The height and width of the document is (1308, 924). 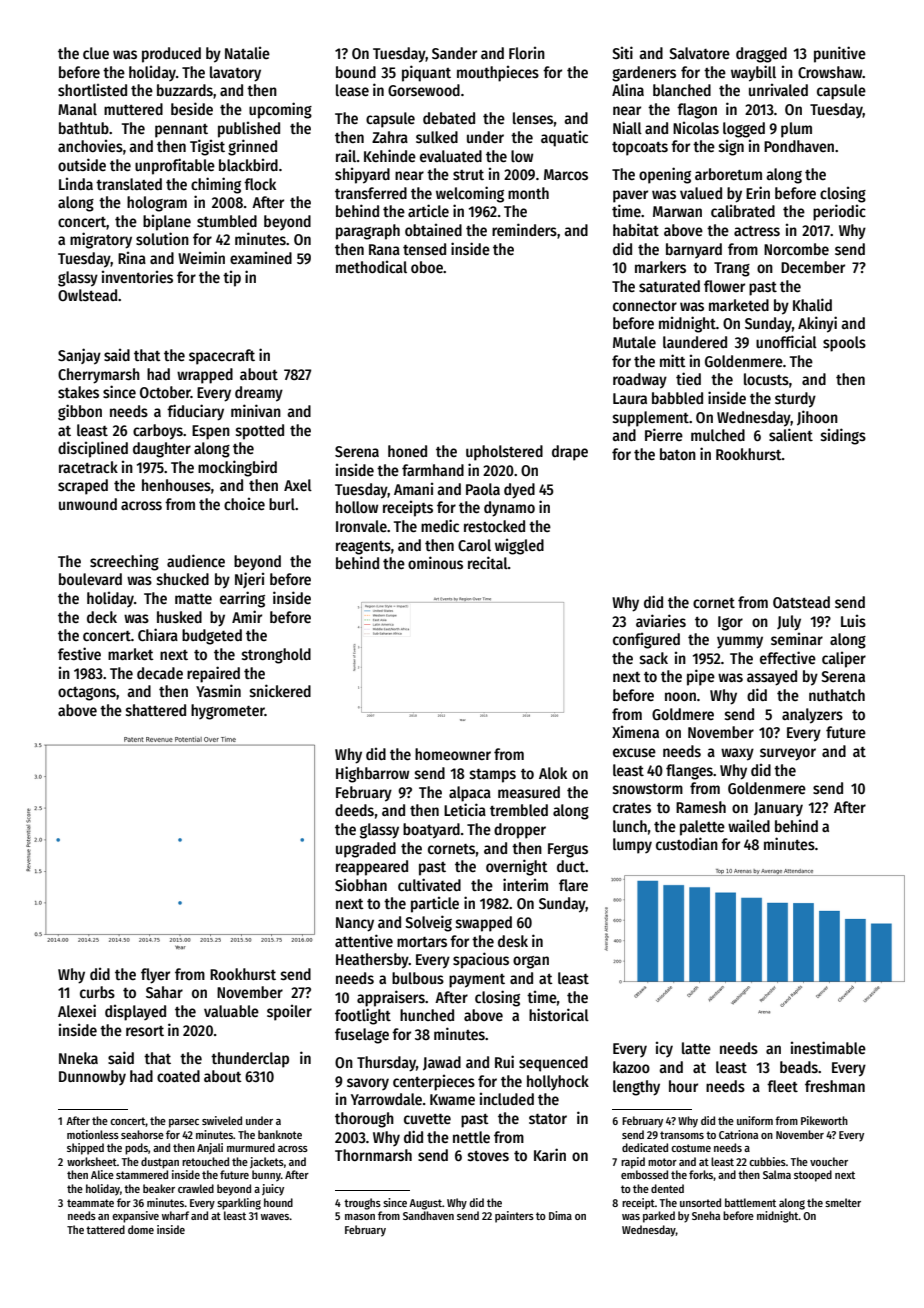 What do you see at coordinates (470, 794) in the document?
I see `alpaca` at bounding box center [470, 794].
